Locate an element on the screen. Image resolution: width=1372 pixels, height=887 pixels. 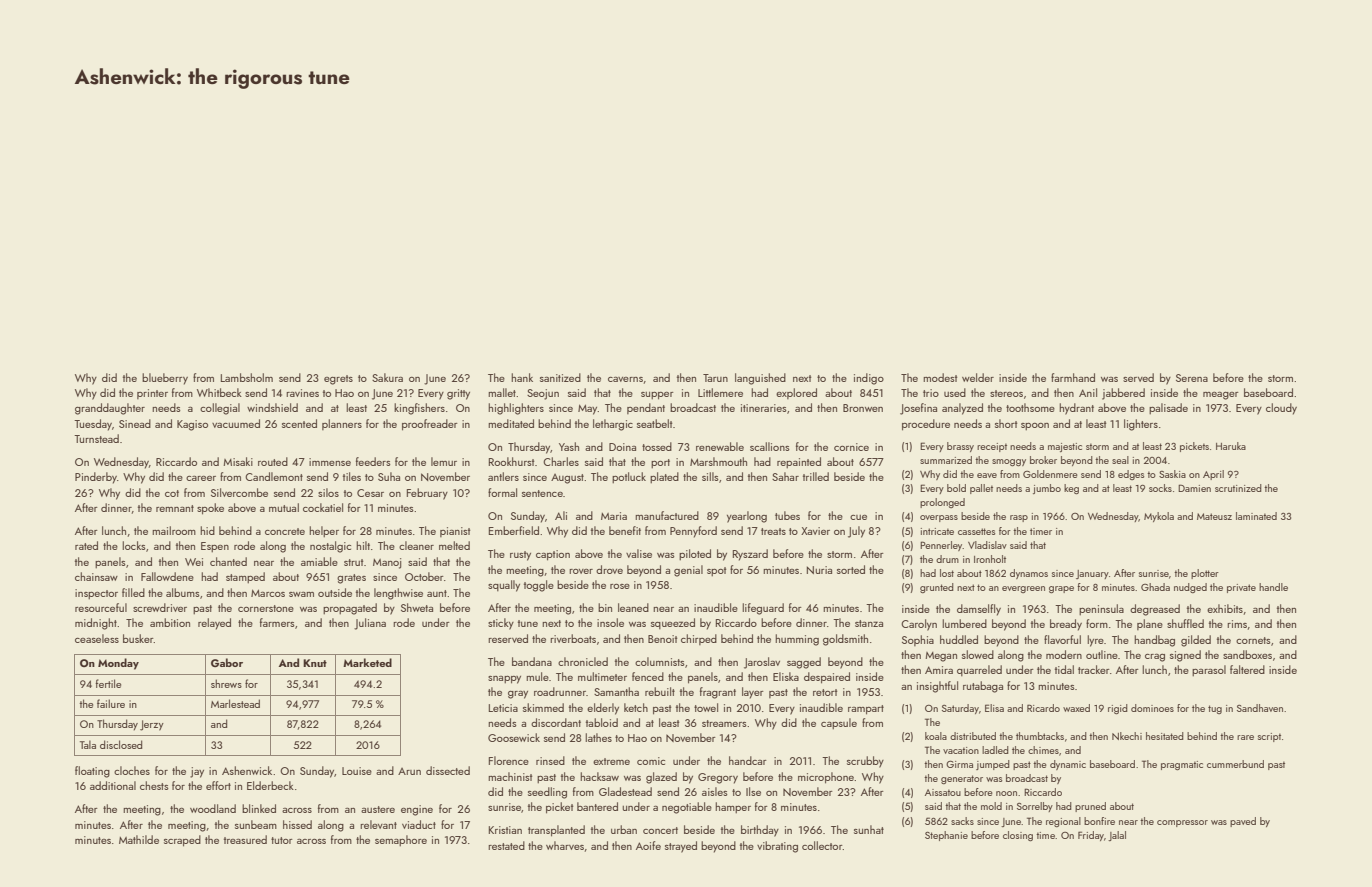
treasured is located at coordinates (245, 839).
